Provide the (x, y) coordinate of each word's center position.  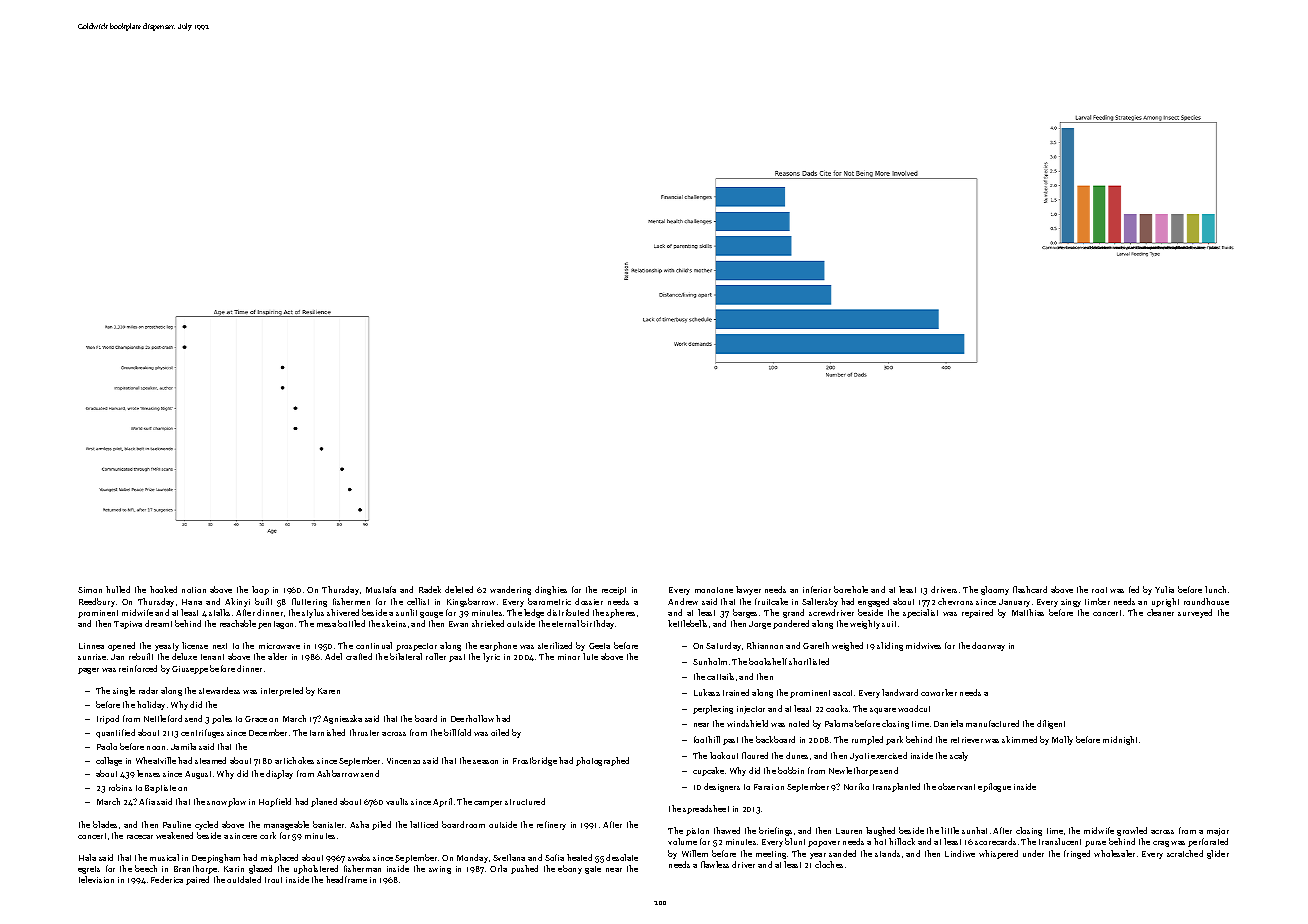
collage (109, 761)
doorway (988, 646)
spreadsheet (706, 809)
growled (1132, 831)
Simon (90, 590)
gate (593, 870)
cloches (829, 864)
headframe (346, 879)
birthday (597, 624)
